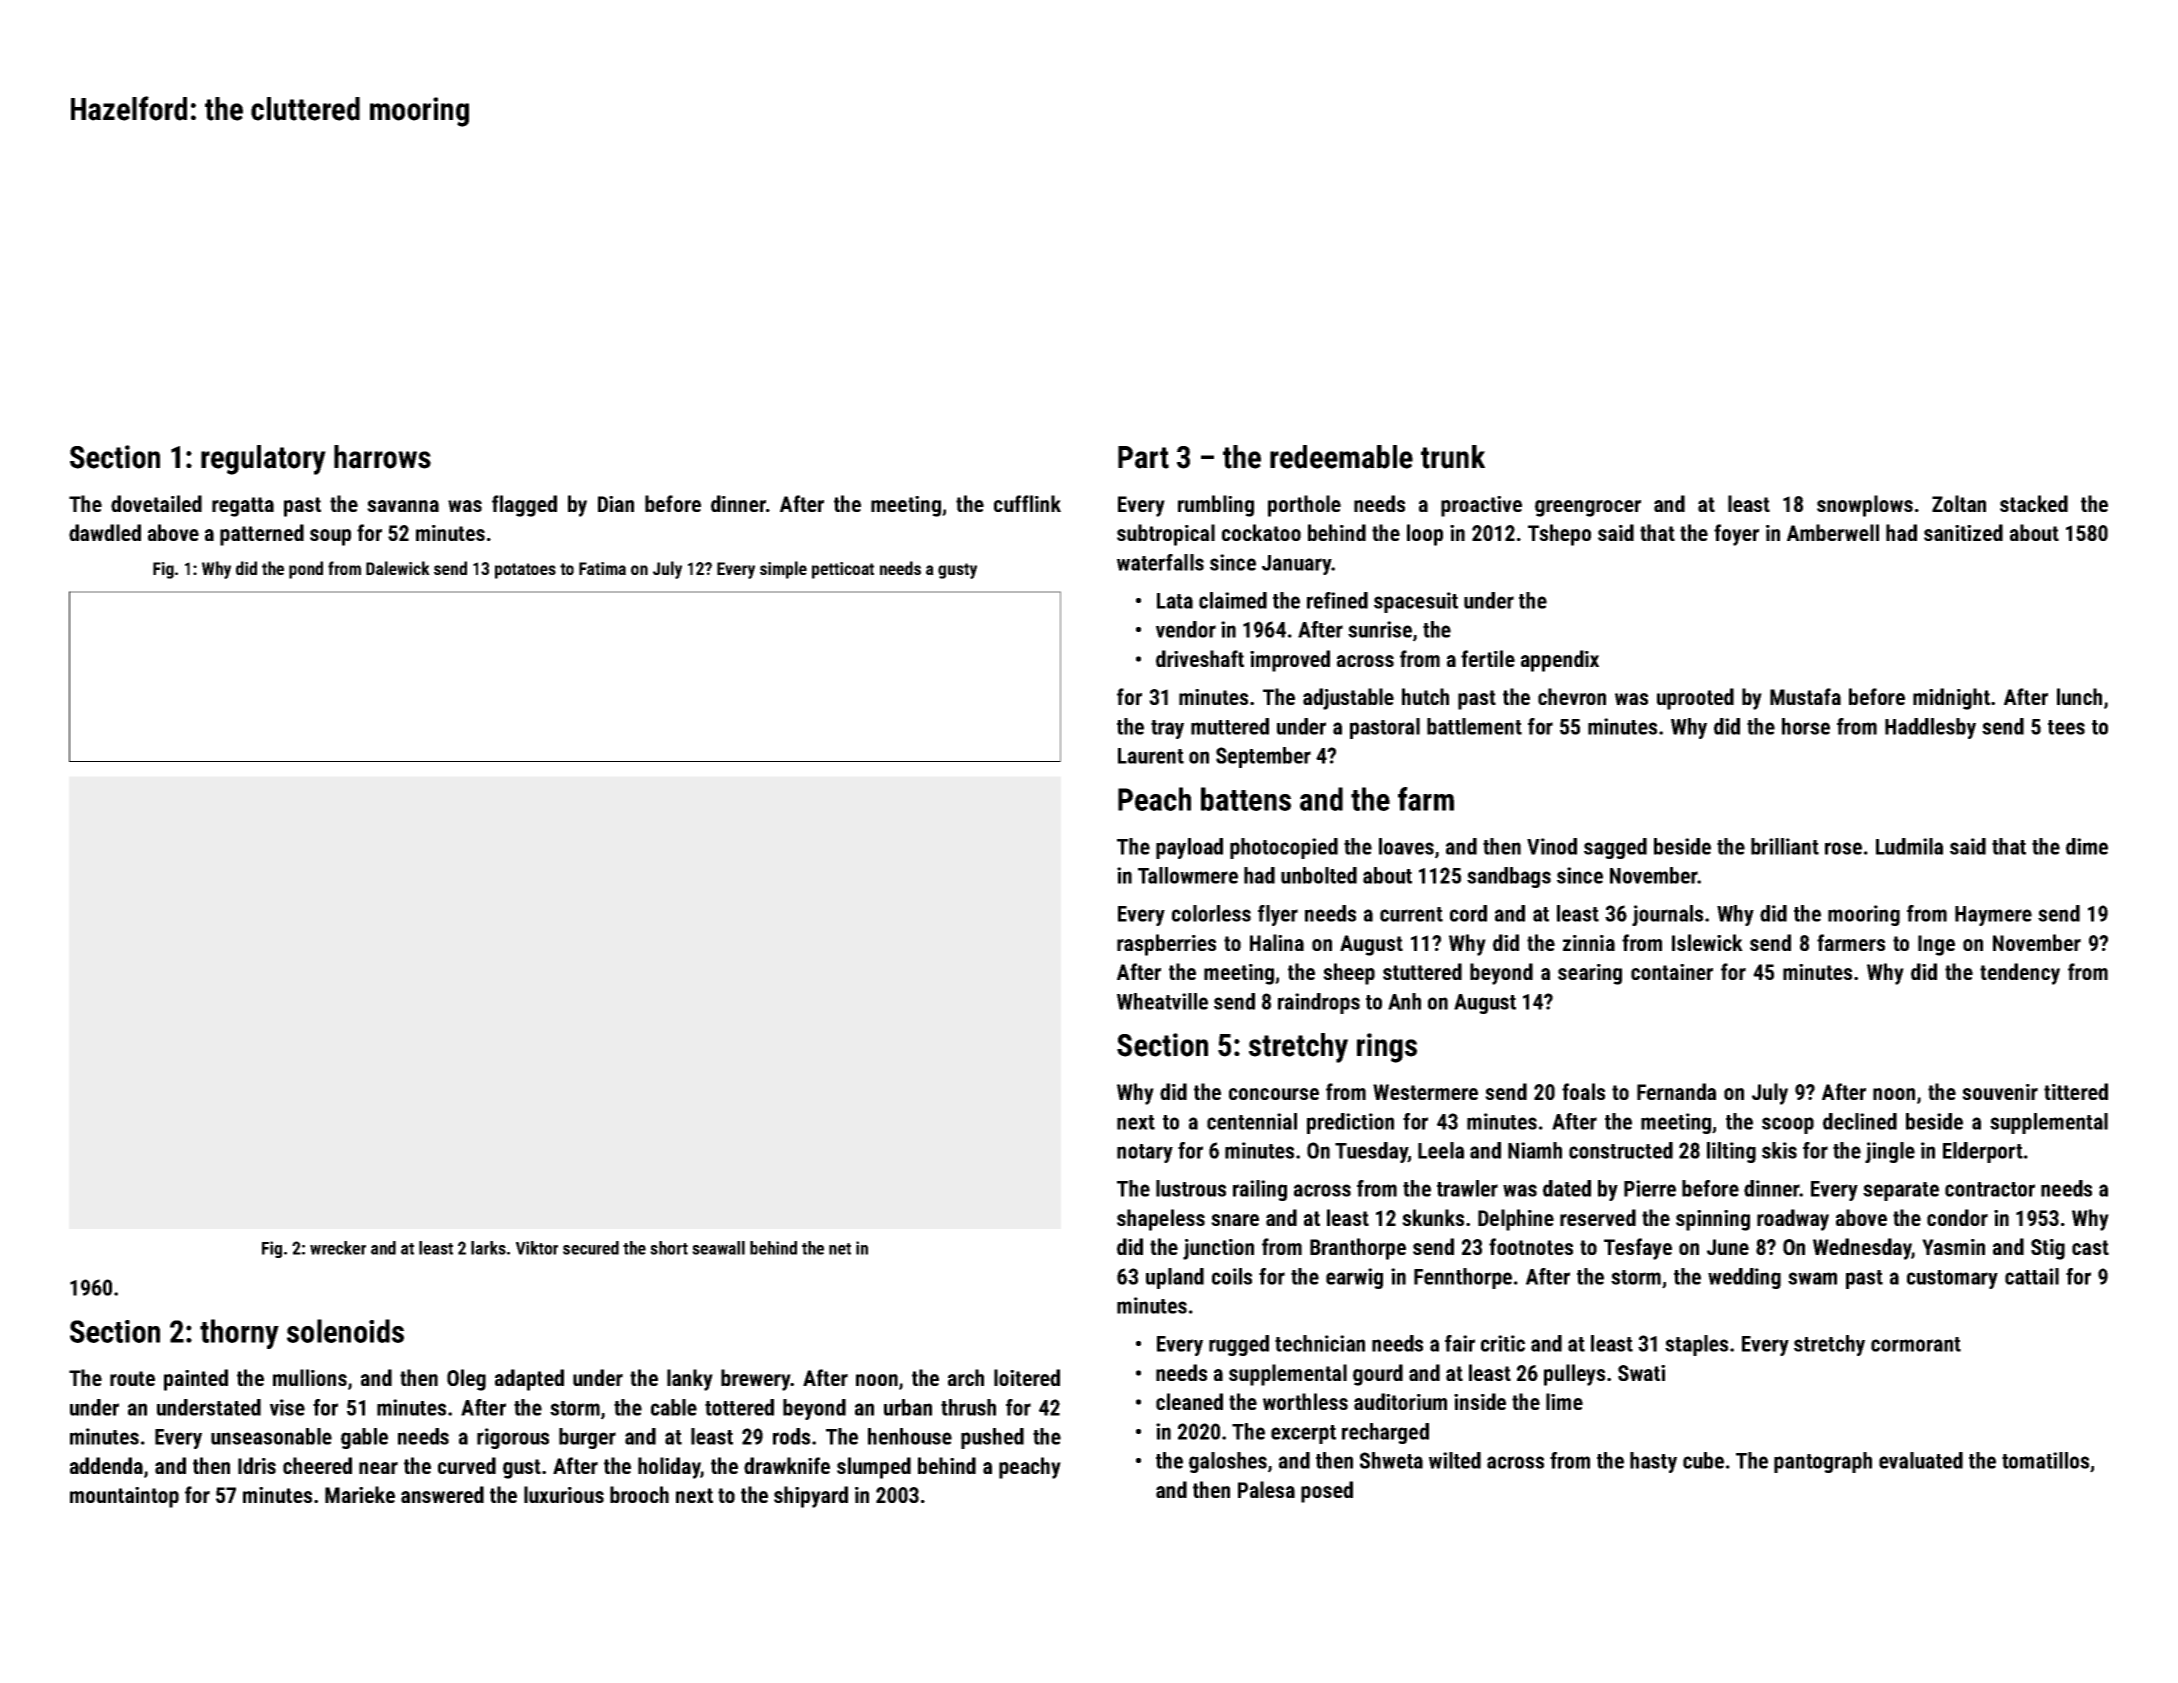 The height and width of the screenshot is (1683, 2178). What do you see at coordinates (239, 1334) in the screenshot?
I see `thorny` at bounding box center [239, 1334].
